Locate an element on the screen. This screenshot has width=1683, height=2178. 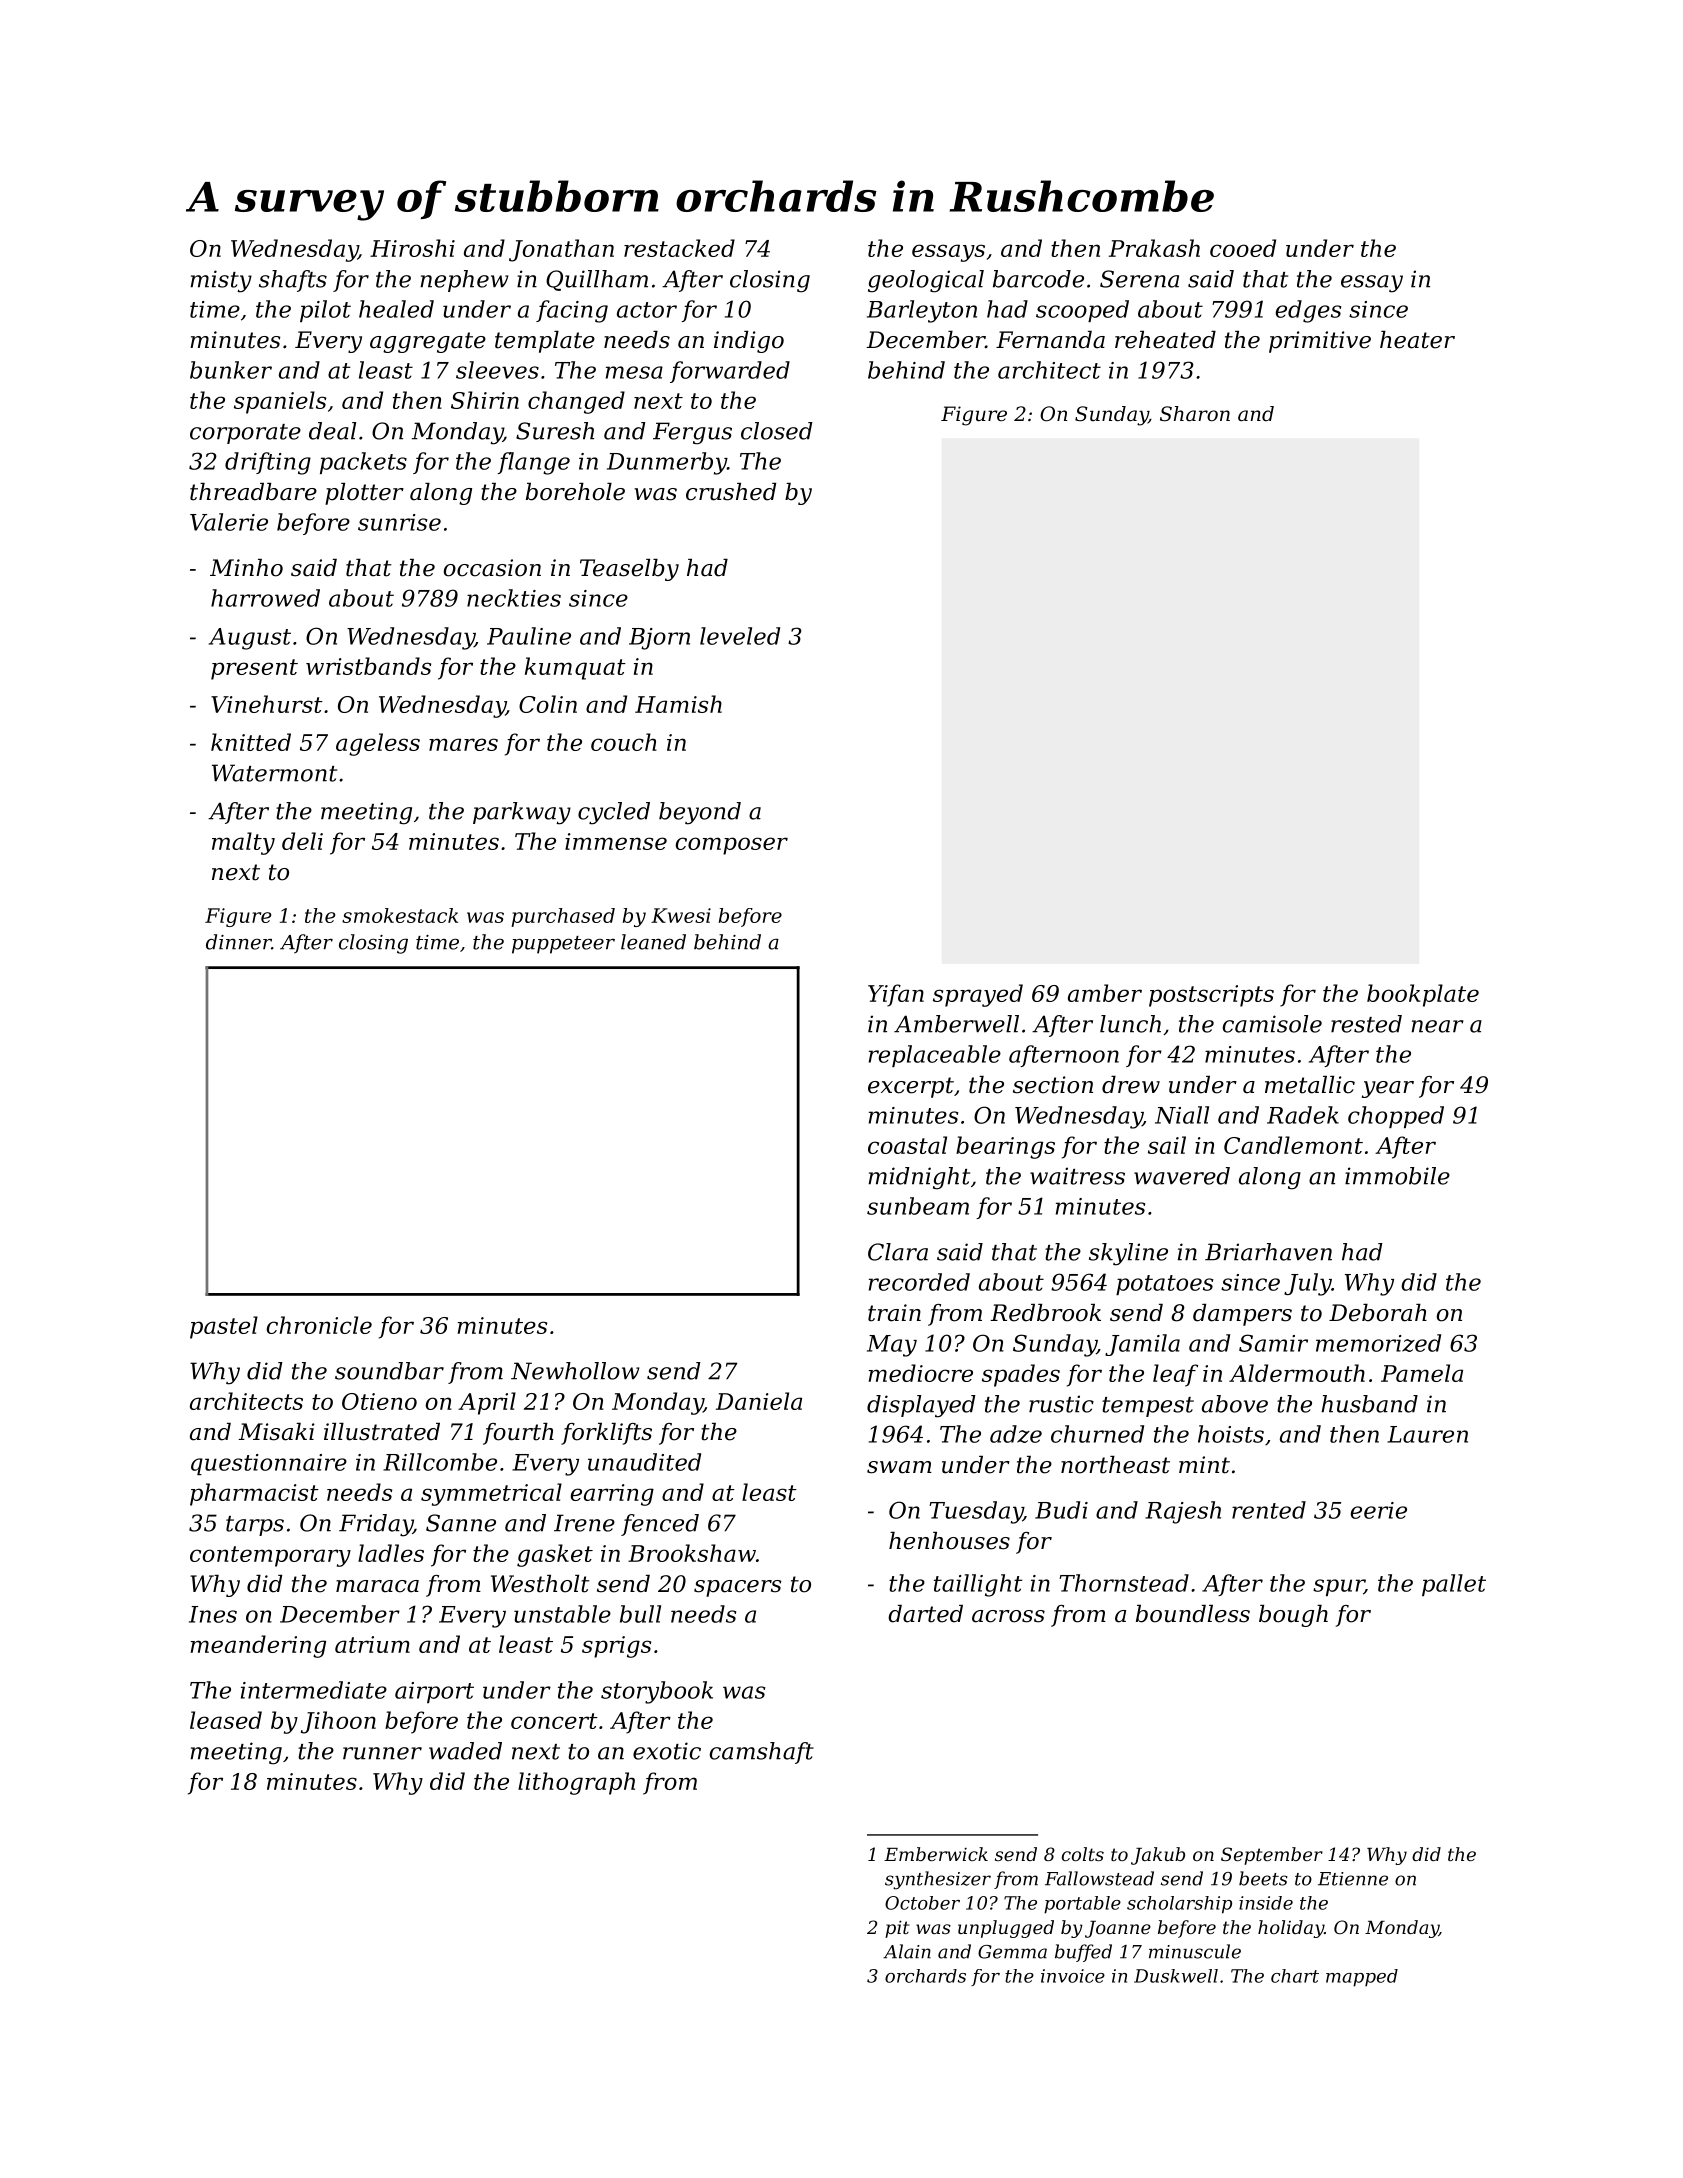
near is located at coordinates (1437, 1026).
